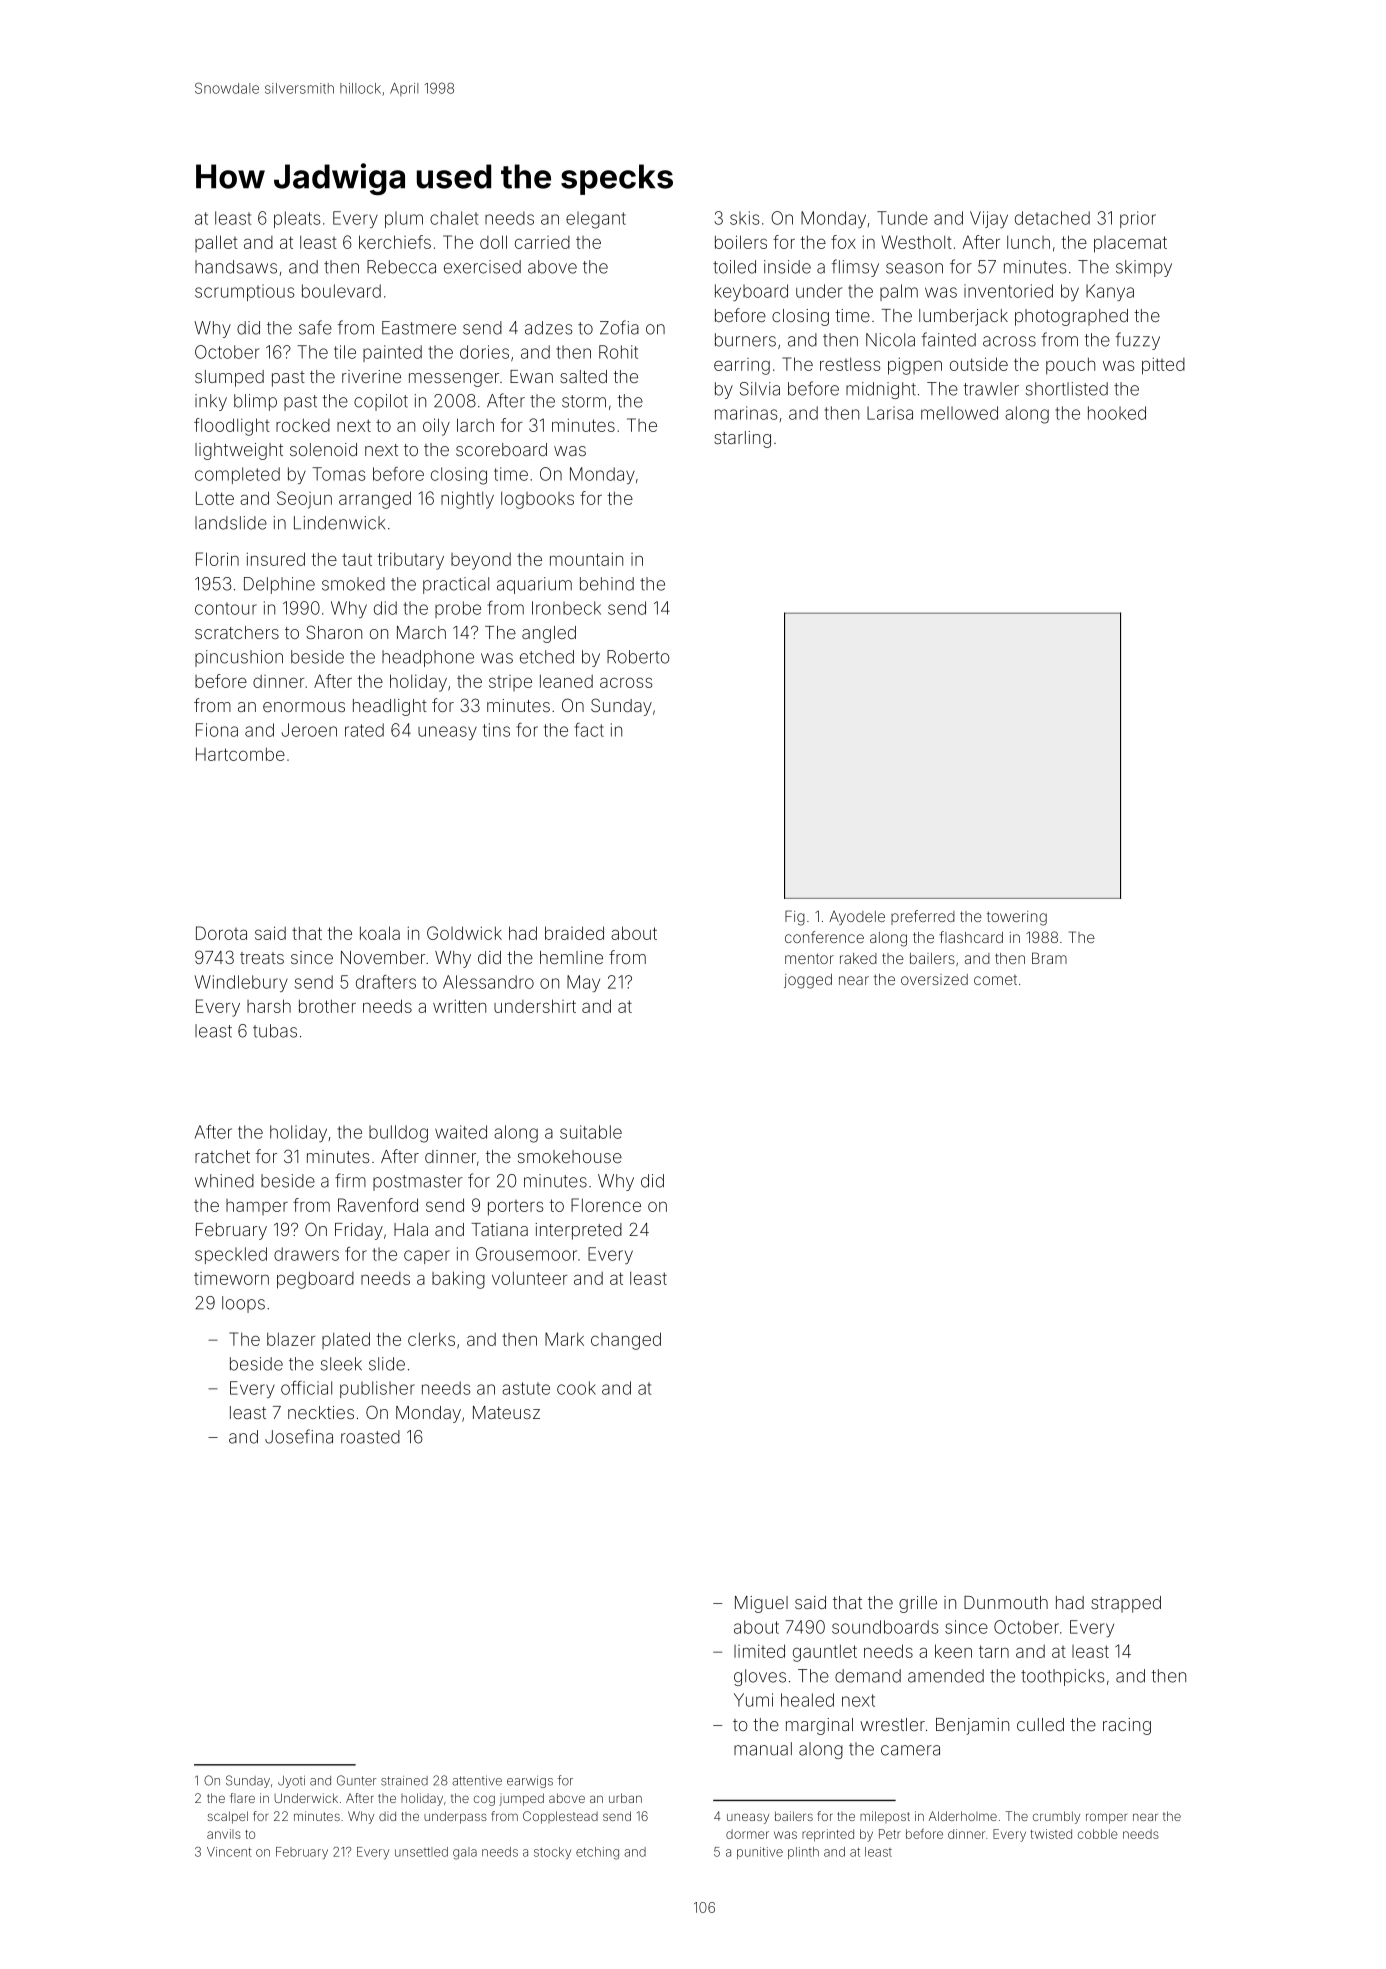 The height and width of the image is (1969, 1386). I want to click on Bram, so click(1049, 958).
